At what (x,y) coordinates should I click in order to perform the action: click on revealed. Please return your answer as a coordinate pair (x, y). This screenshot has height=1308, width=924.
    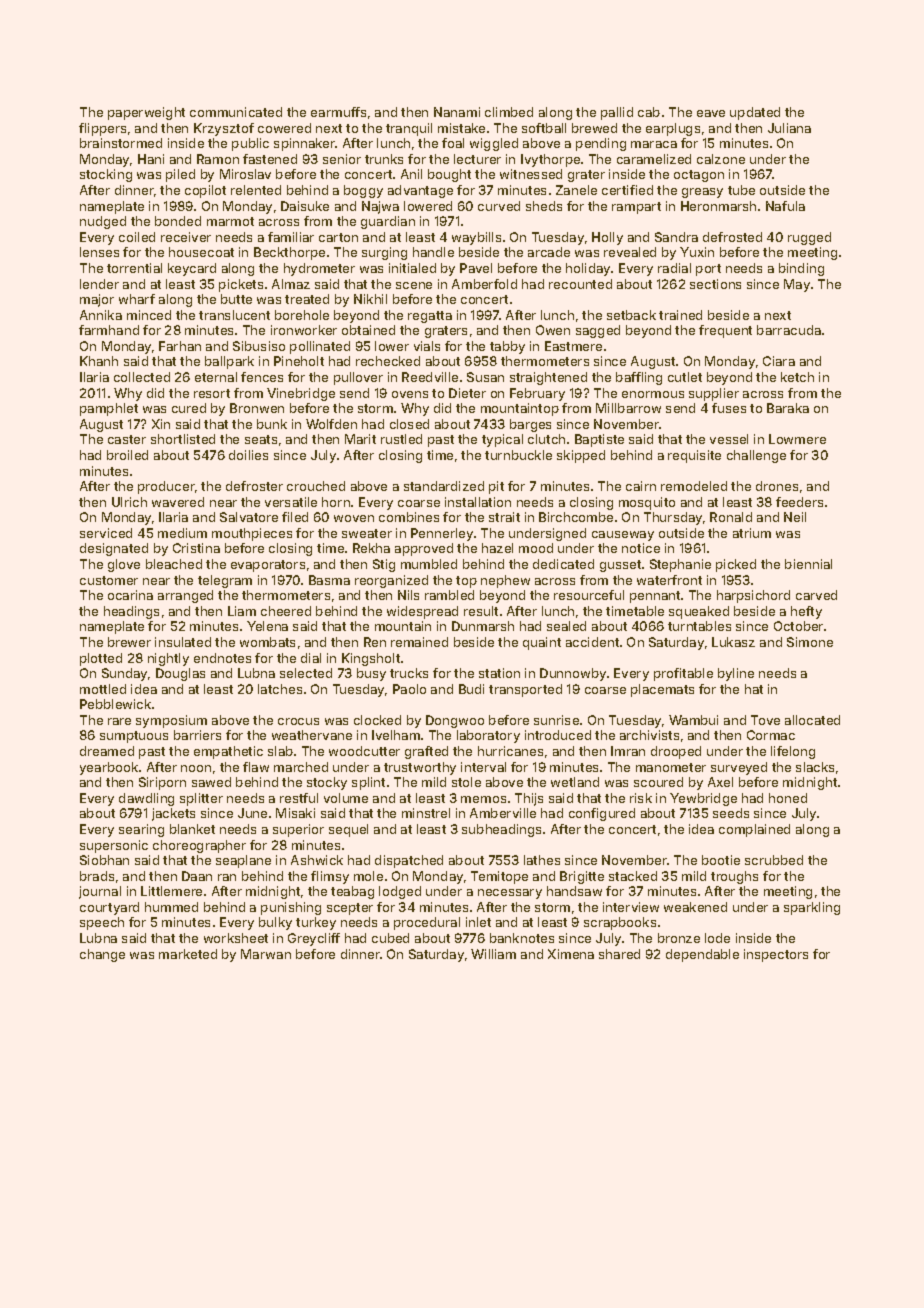
    Looking at the image, I should click on (630, 252).
